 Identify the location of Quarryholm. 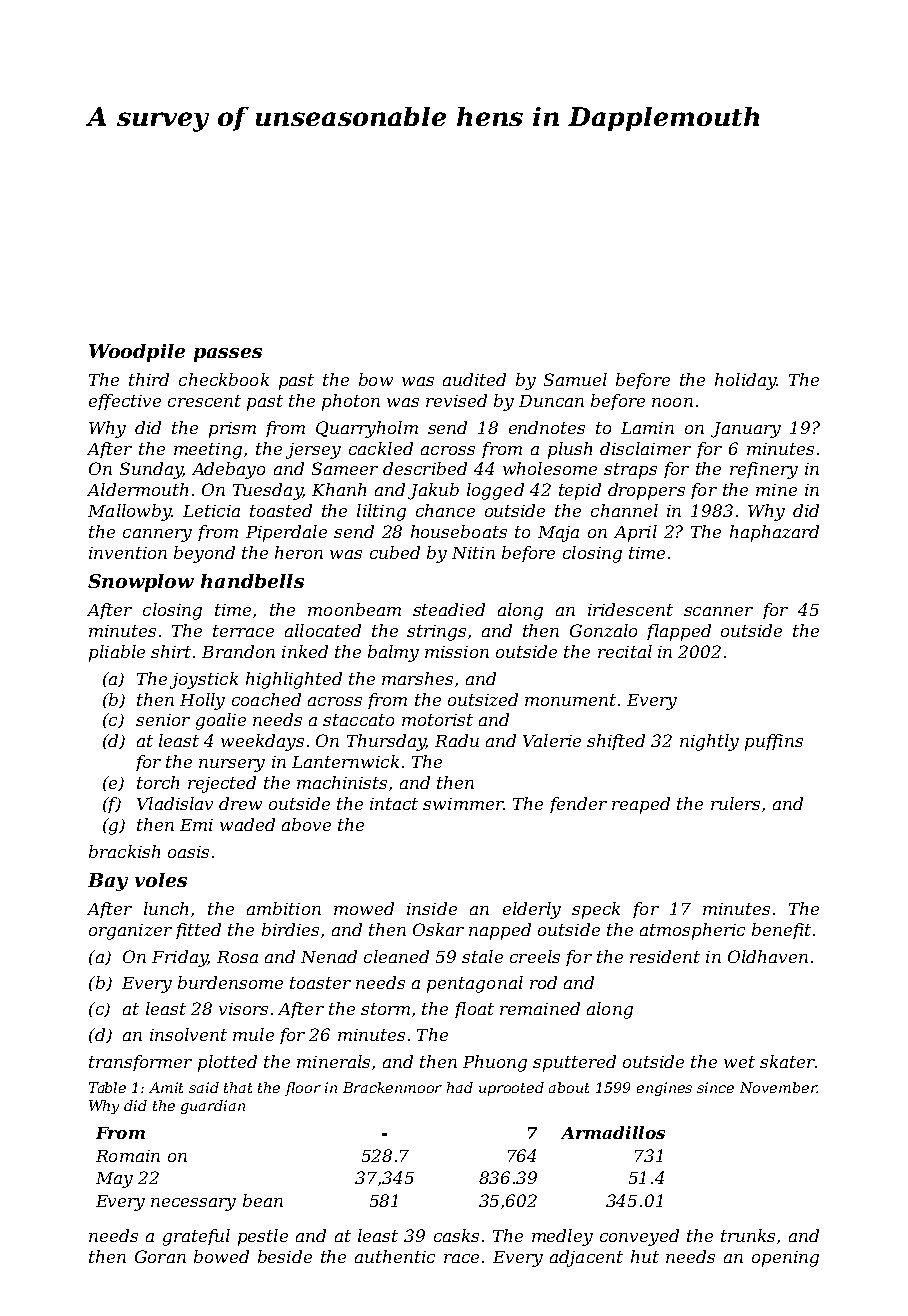
(367, 429).
